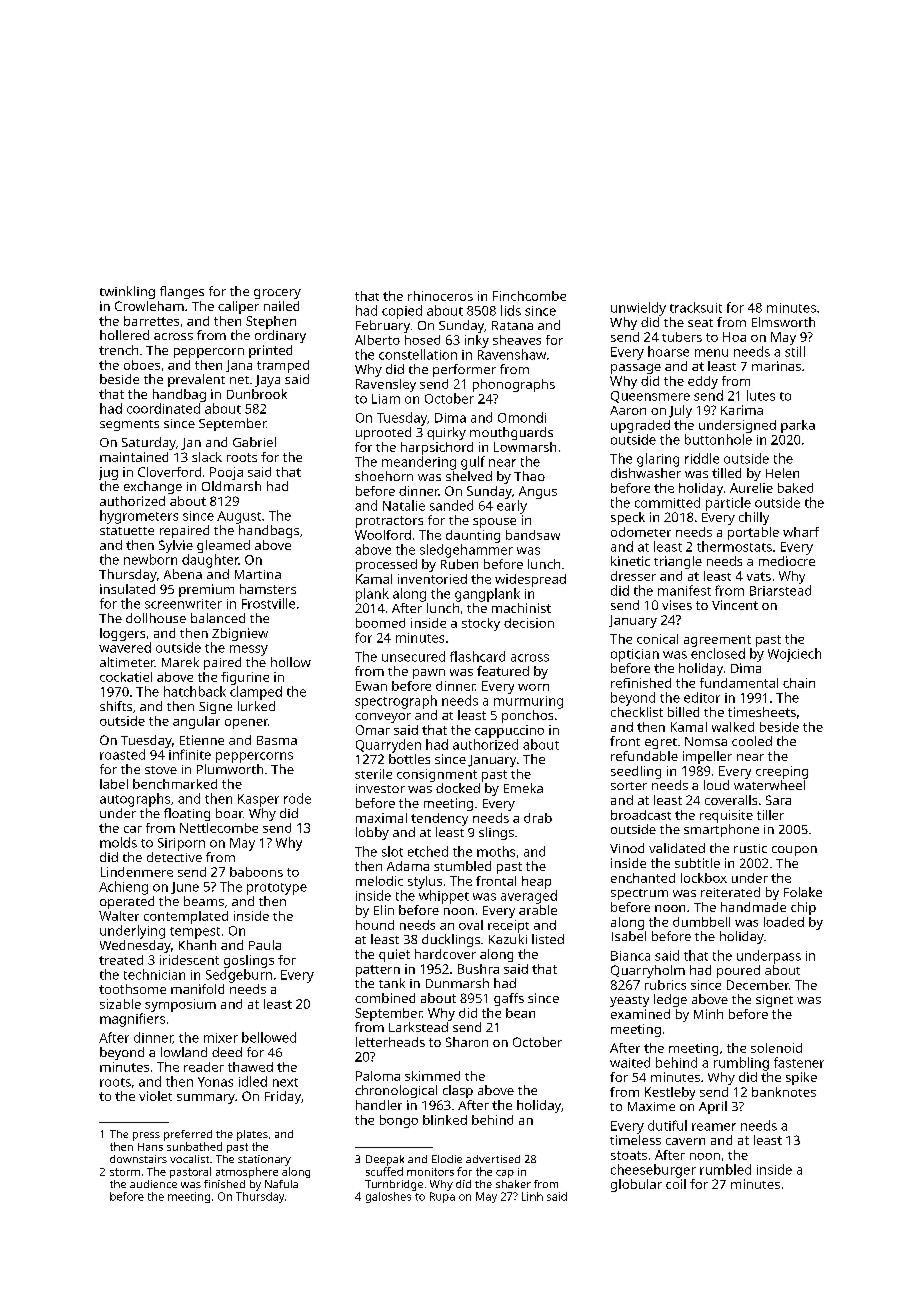 The image size is (924, 1308). Describe the element at coordinates (795, 351) in the screenshot. I see `still` at that location.
